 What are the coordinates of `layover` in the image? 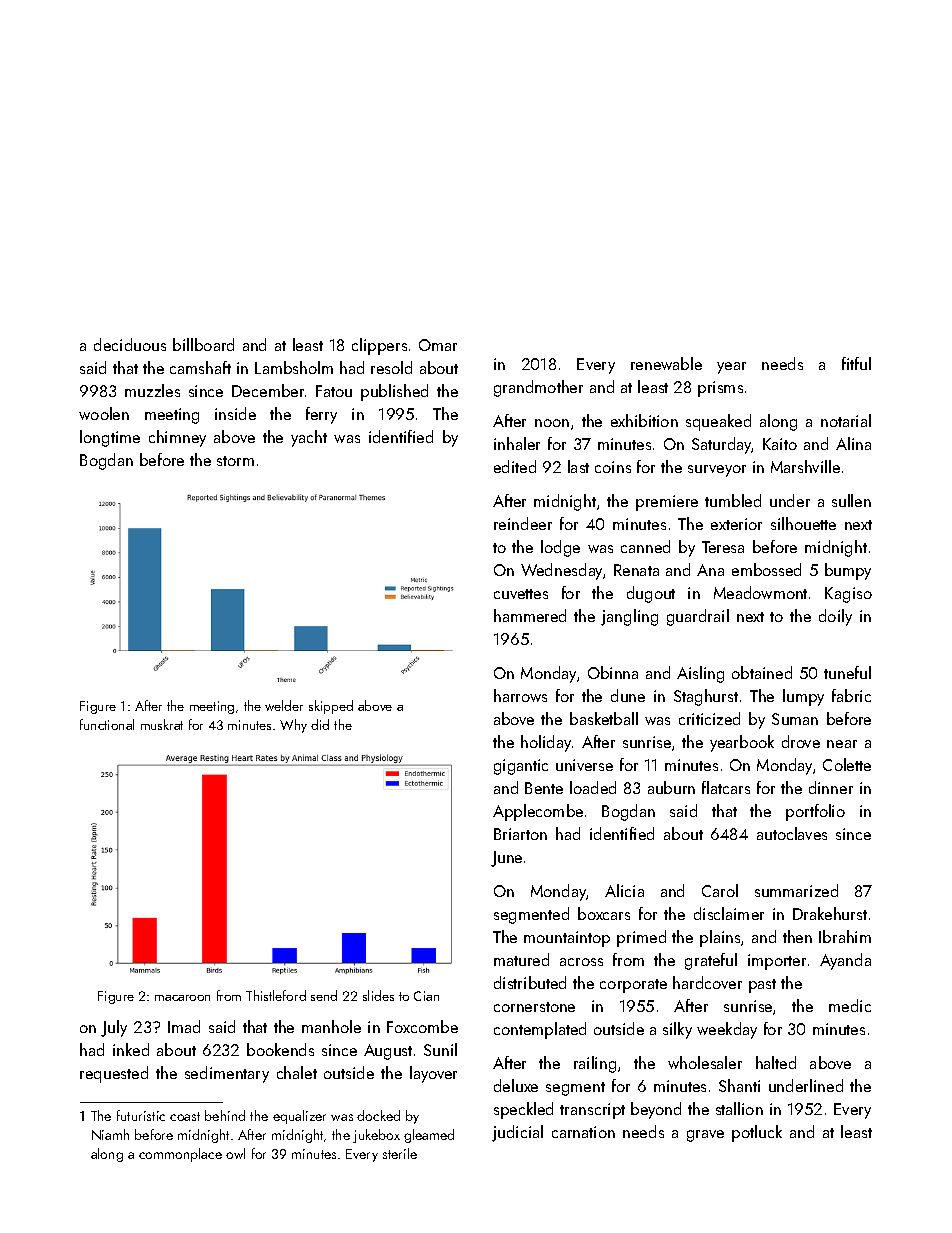 It's located at (433, 1074).
